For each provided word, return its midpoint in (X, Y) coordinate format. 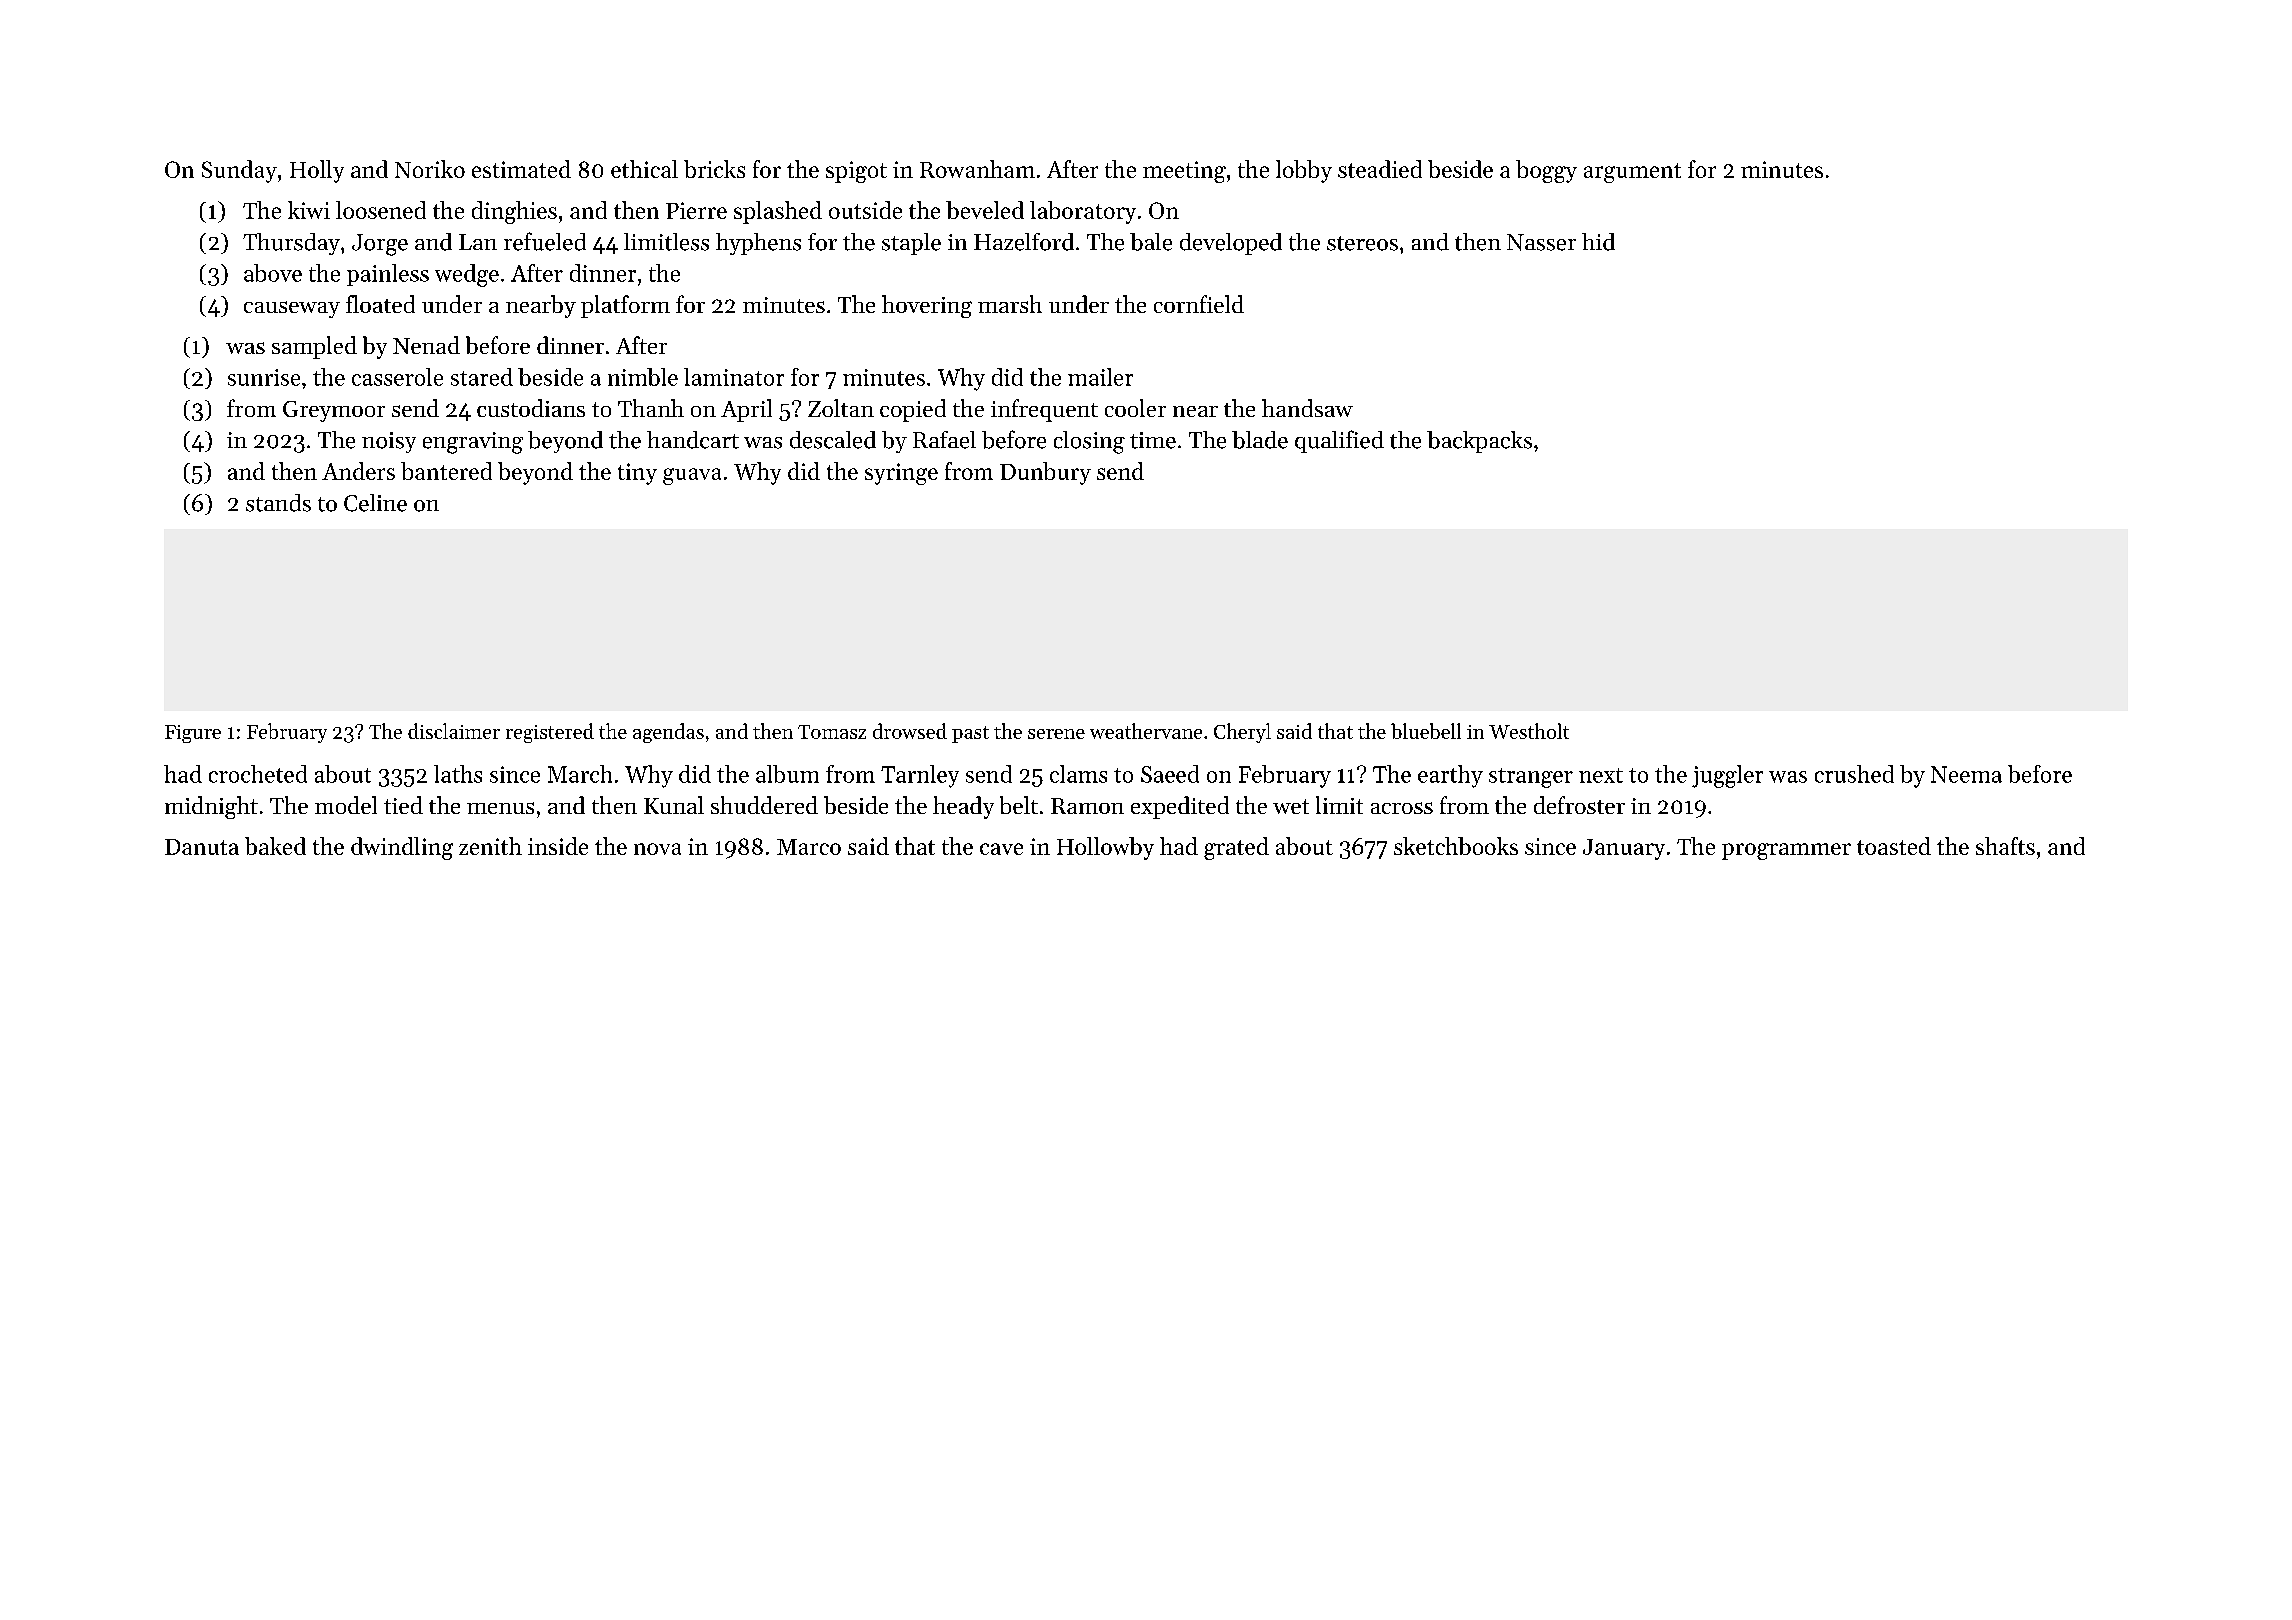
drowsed (910, 731)
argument (1632, 173)
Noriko (430, 169)
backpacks (1479, 442)
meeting (1184, 172)
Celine (375, 503)
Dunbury (1045, 473)
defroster (1579, 805)
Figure (193, 734)
